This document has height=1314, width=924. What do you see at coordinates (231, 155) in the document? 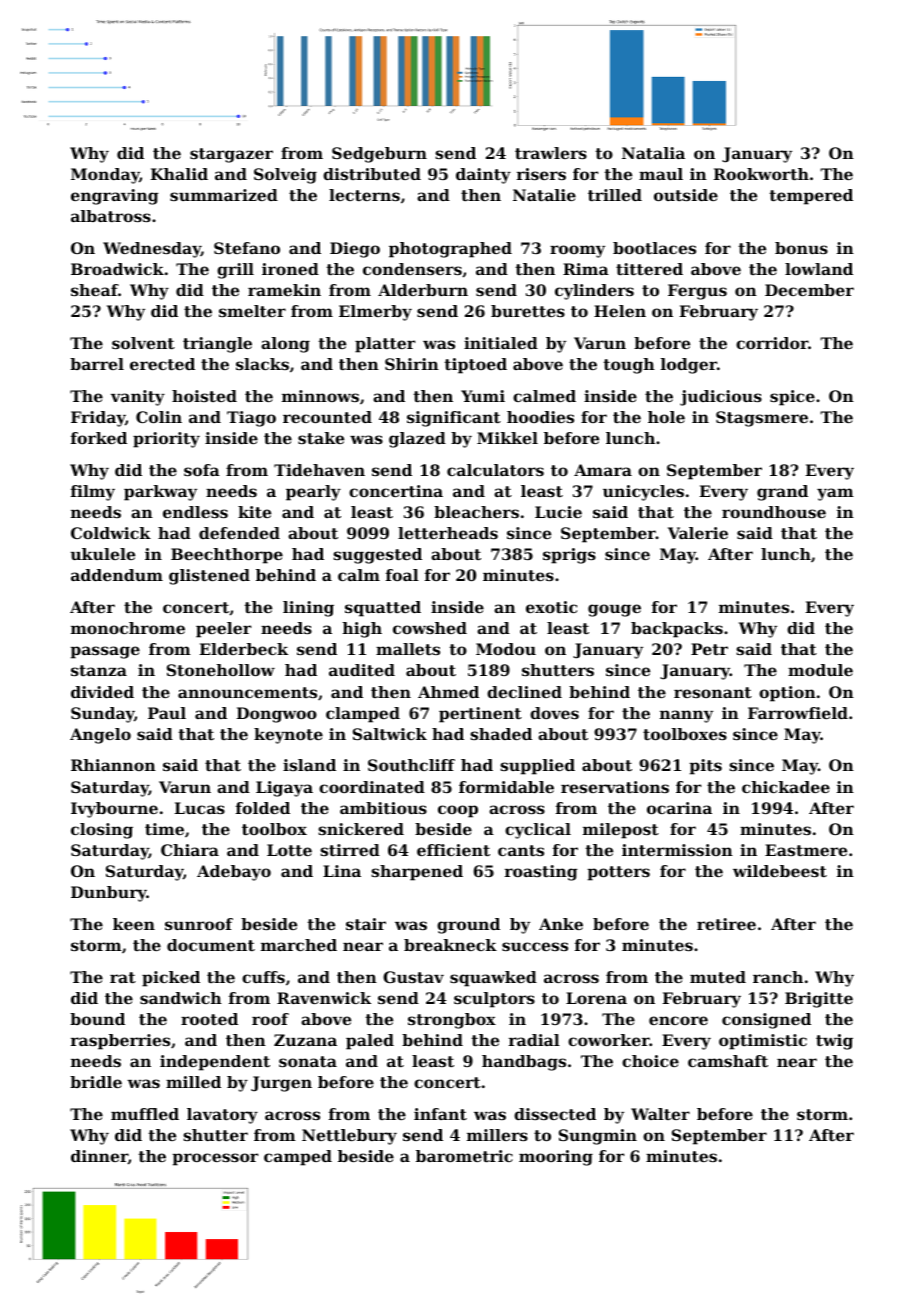
I see `stargazer` at bounding box center [231, 155].
